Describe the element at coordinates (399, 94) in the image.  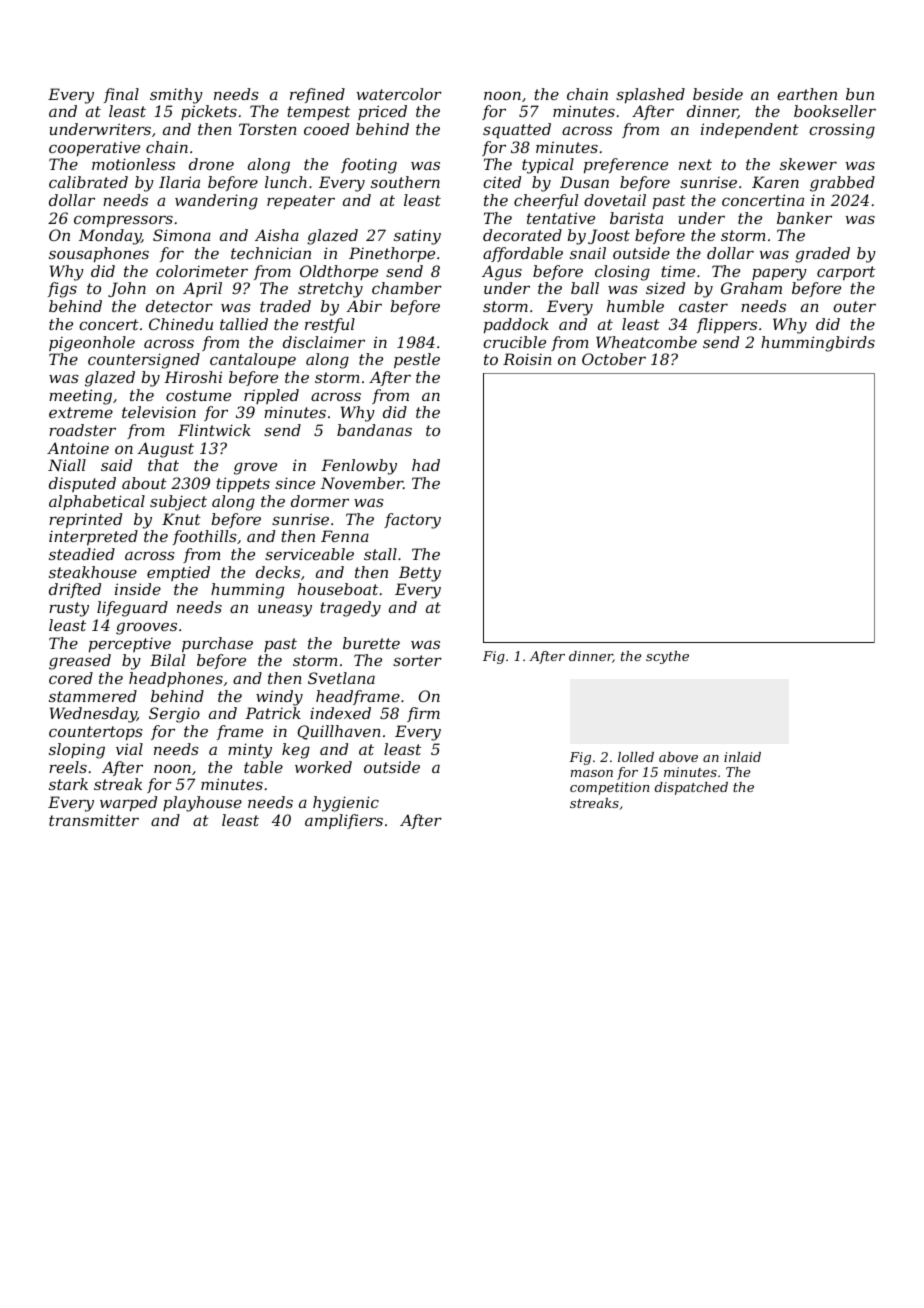
I see `watercolor` at that location.
